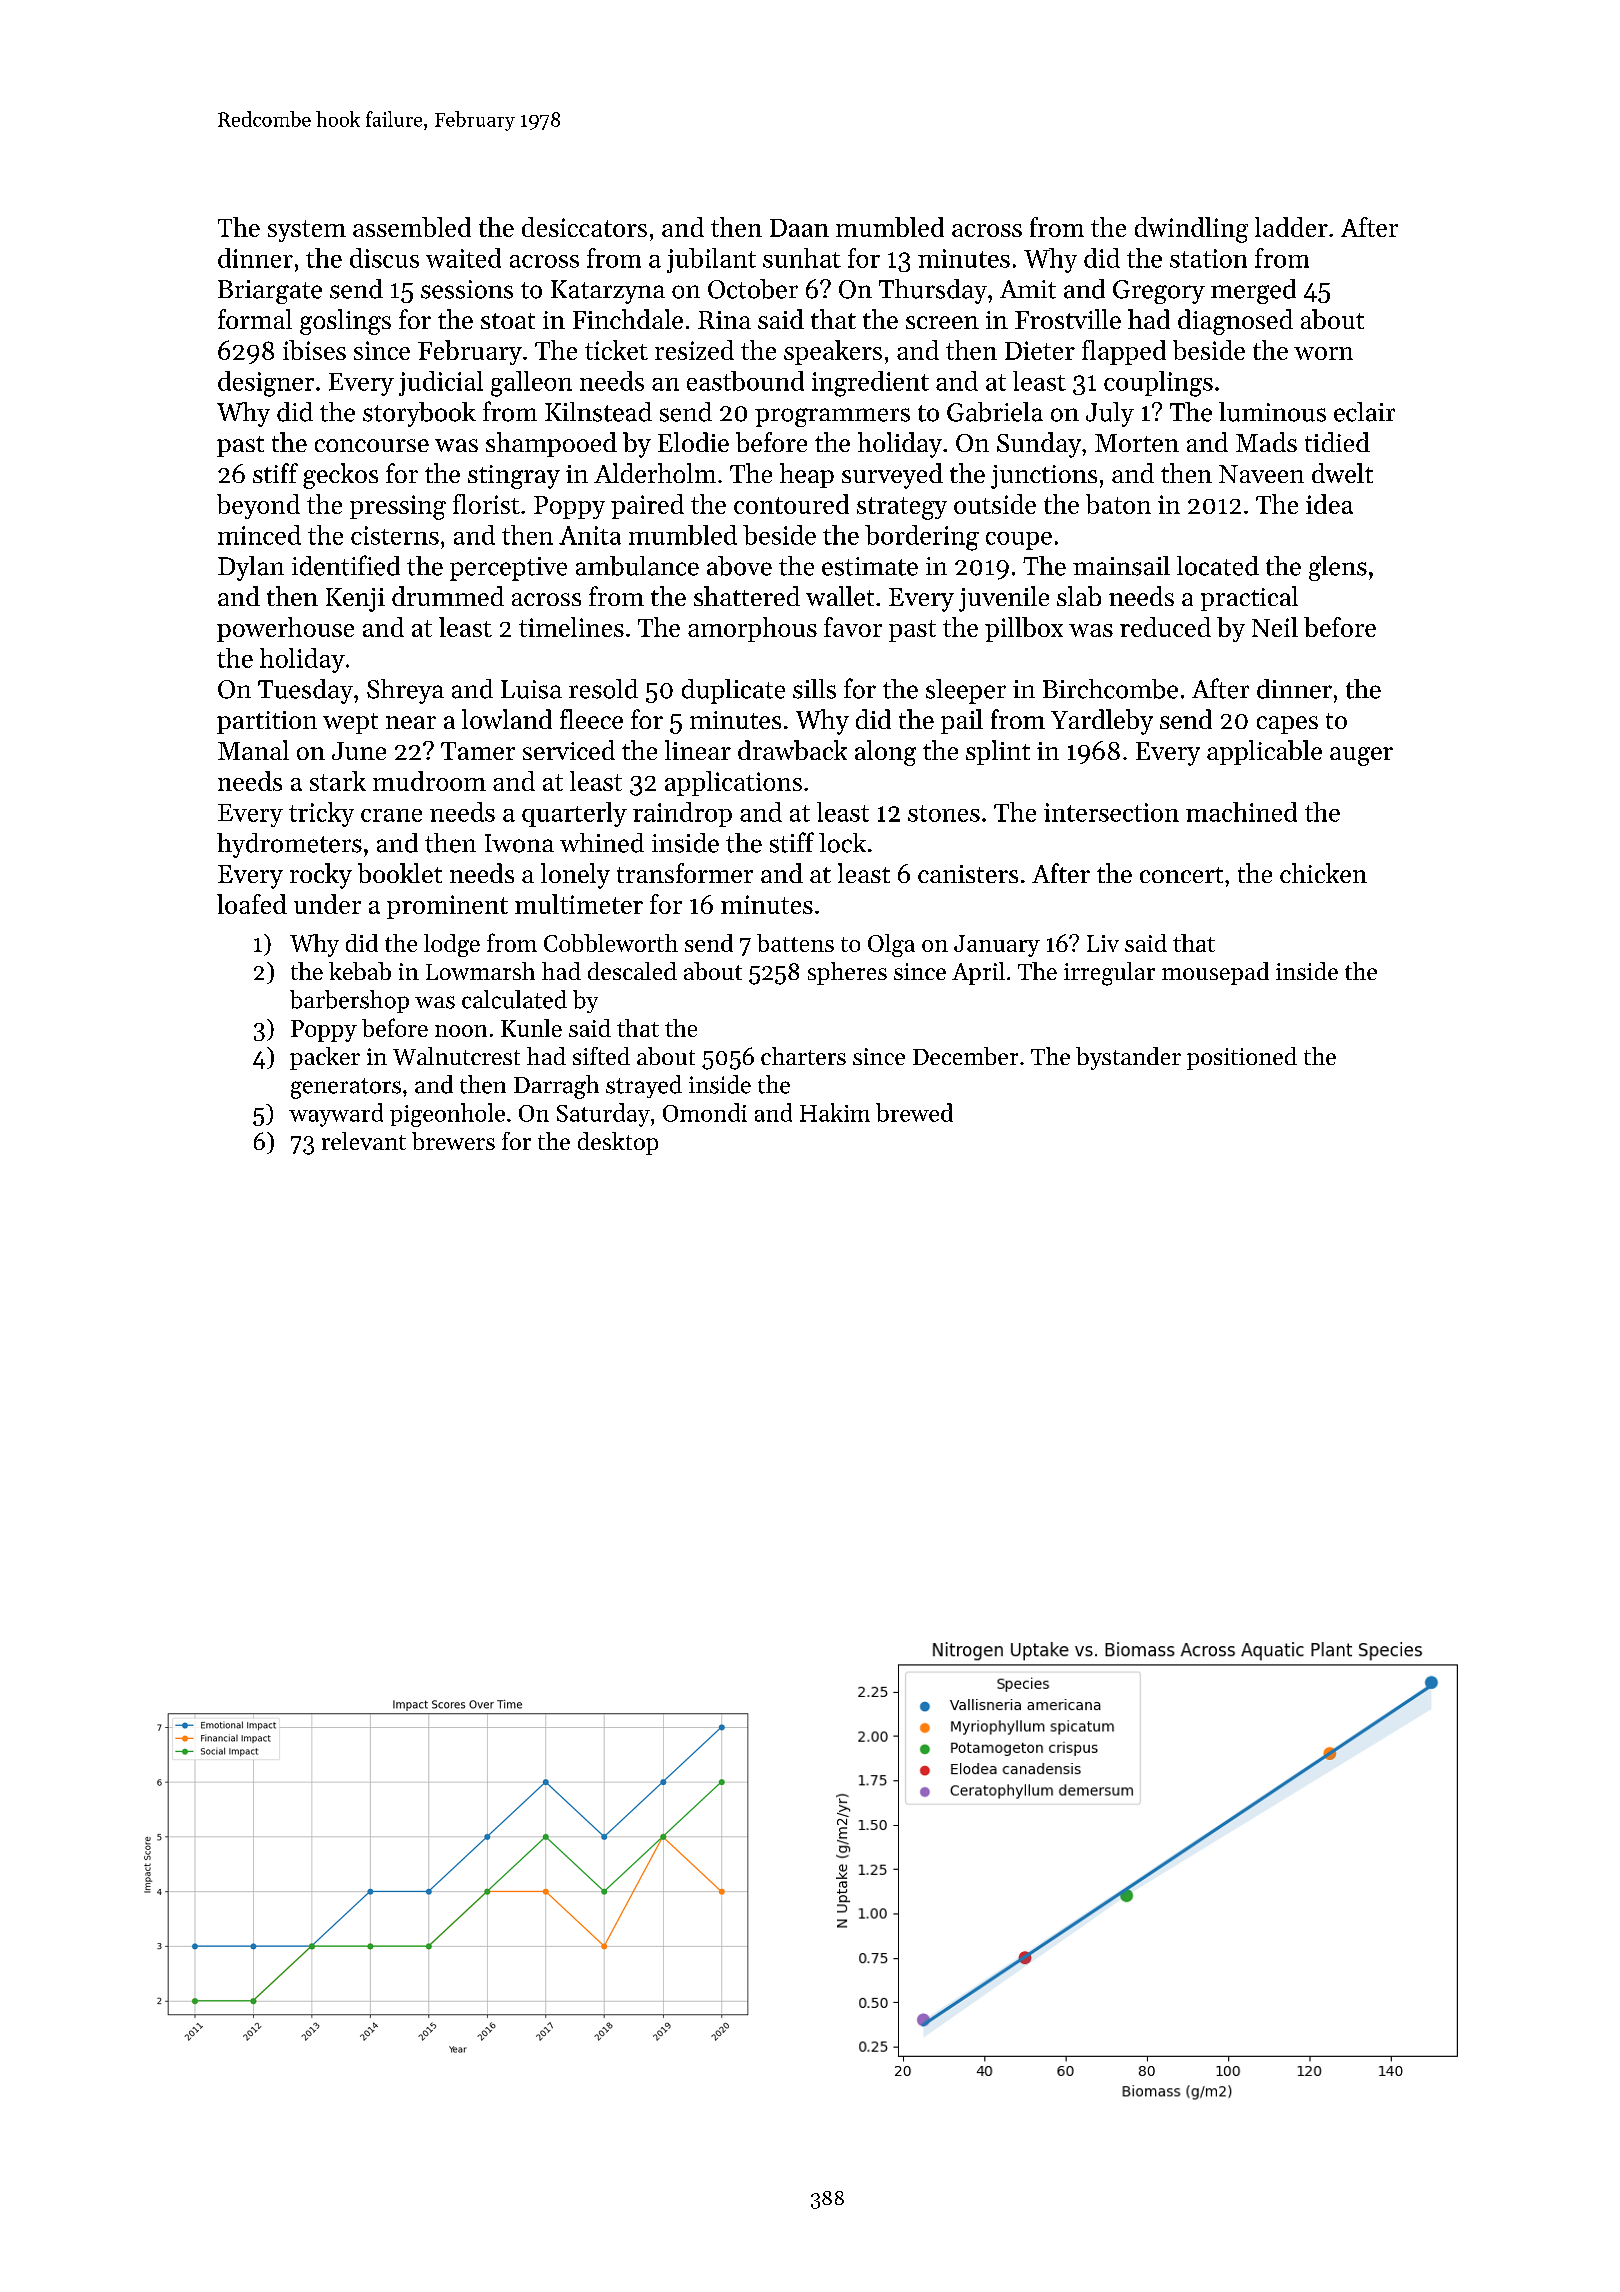 This screenshot has height=2292, width=1620. Describe the element at coordinates (968, 874) in the screenshot. I see `canisters` at that location.
